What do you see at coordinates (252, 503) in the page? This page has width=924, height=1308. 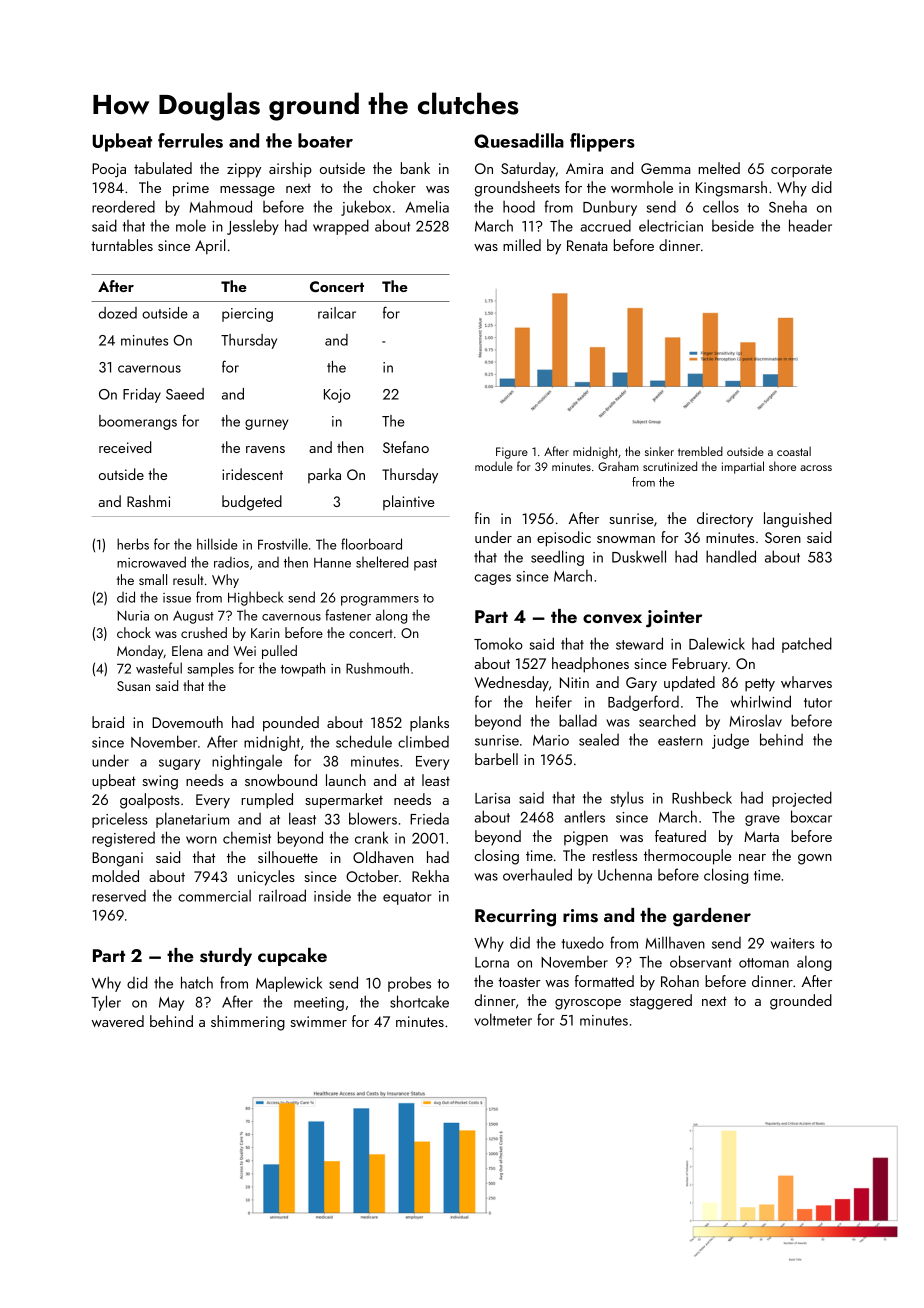 I see `budgeted` at bounding box center [252, 503].
